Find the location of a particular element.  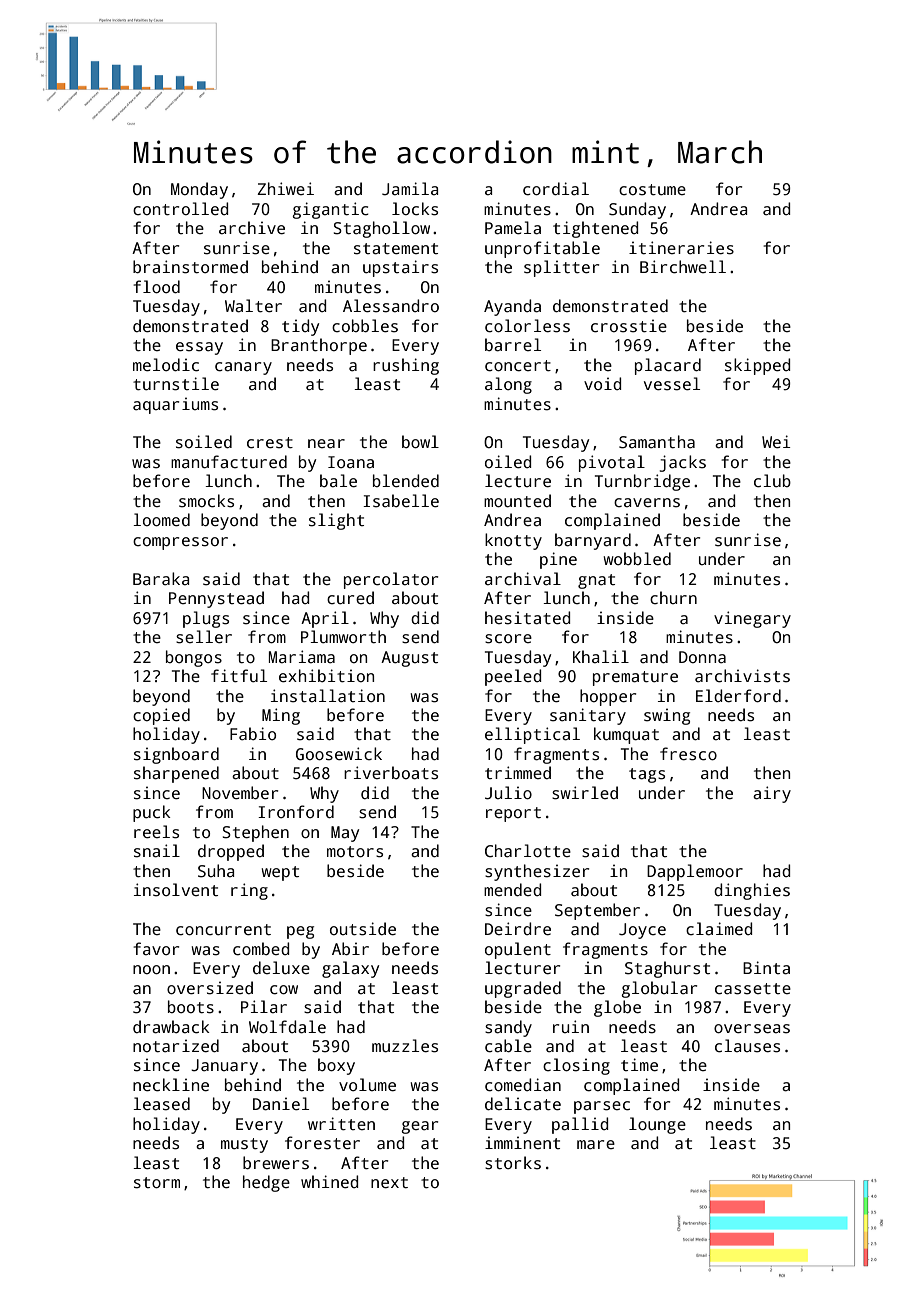

next is located at coordinates (389, 1182).
